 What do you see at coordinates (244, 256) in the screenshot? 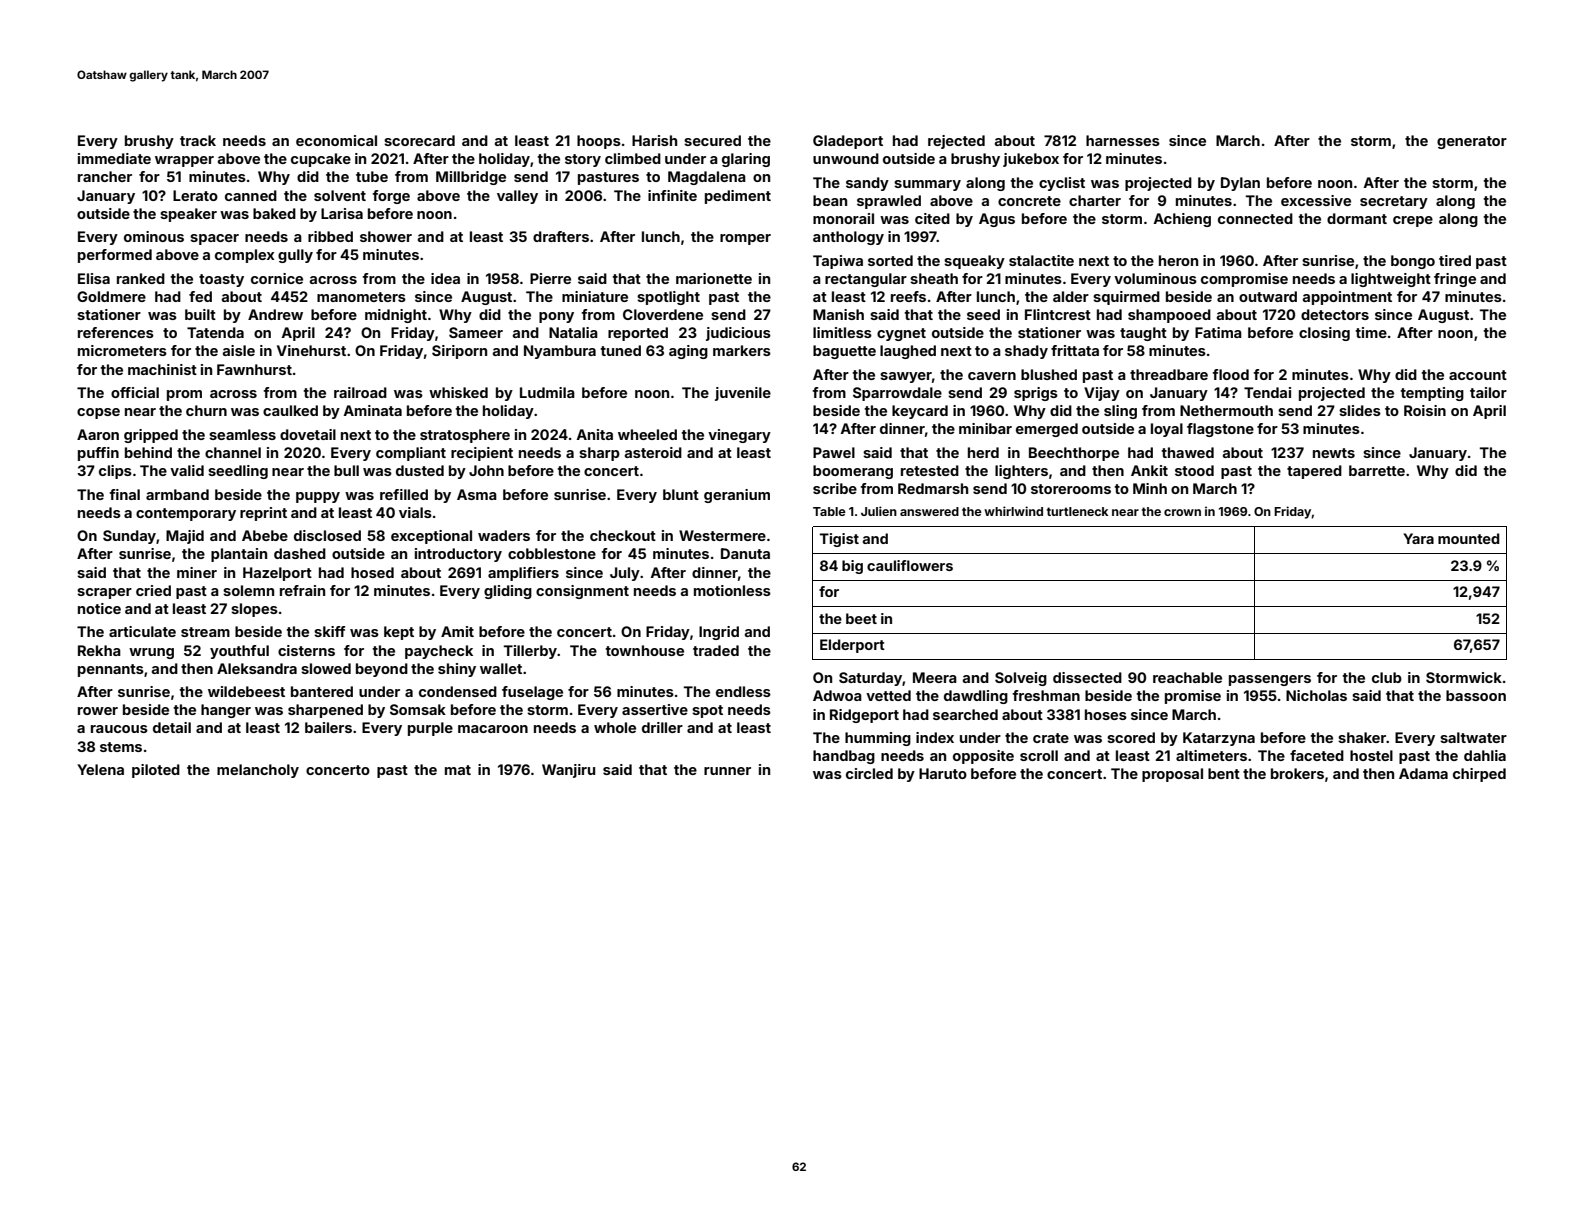
I see `complex` at bounding box center [244, 256].
